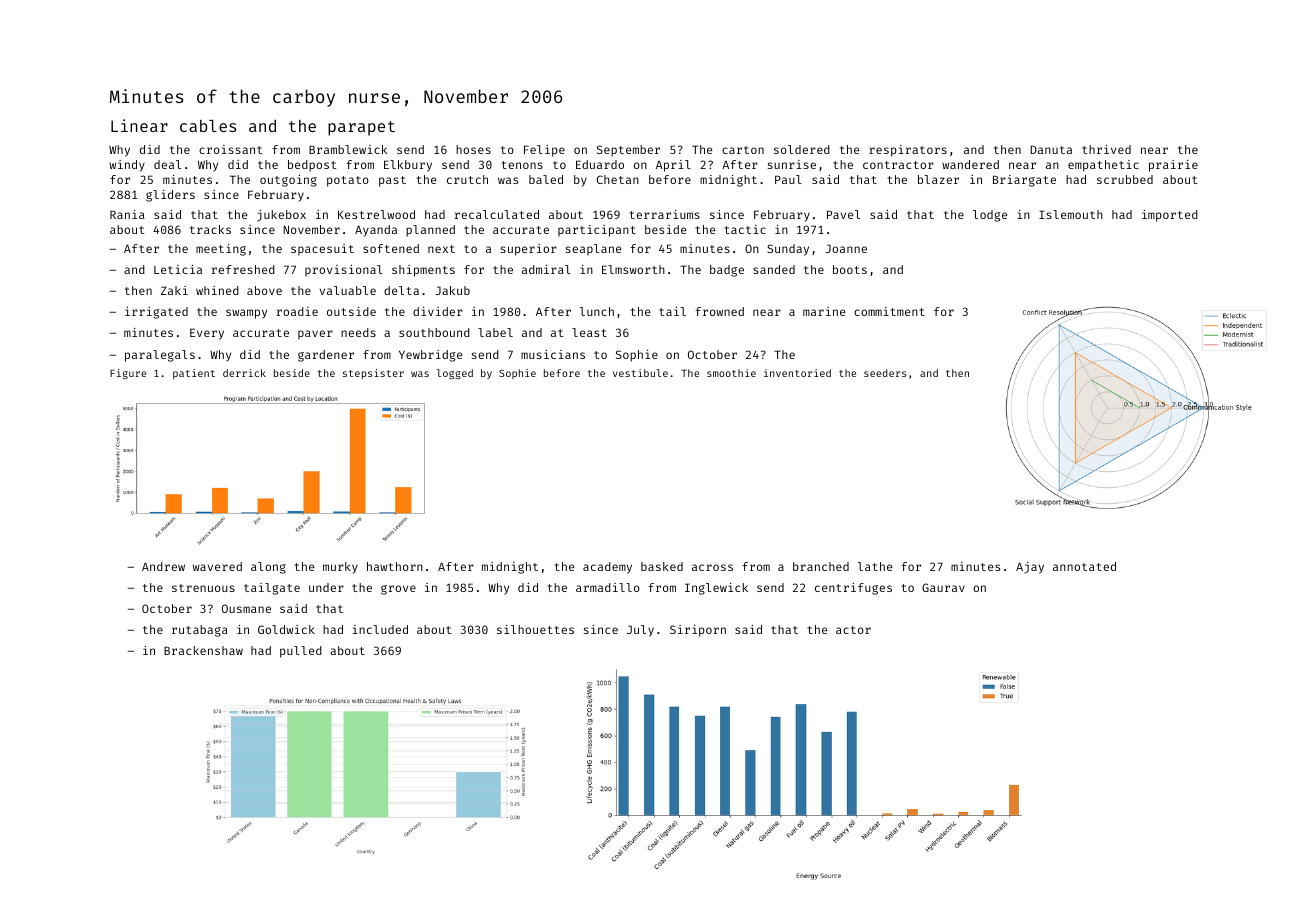 The width and height of the document is (1308, 924). I want to click on seeders, so click(885, 373).
